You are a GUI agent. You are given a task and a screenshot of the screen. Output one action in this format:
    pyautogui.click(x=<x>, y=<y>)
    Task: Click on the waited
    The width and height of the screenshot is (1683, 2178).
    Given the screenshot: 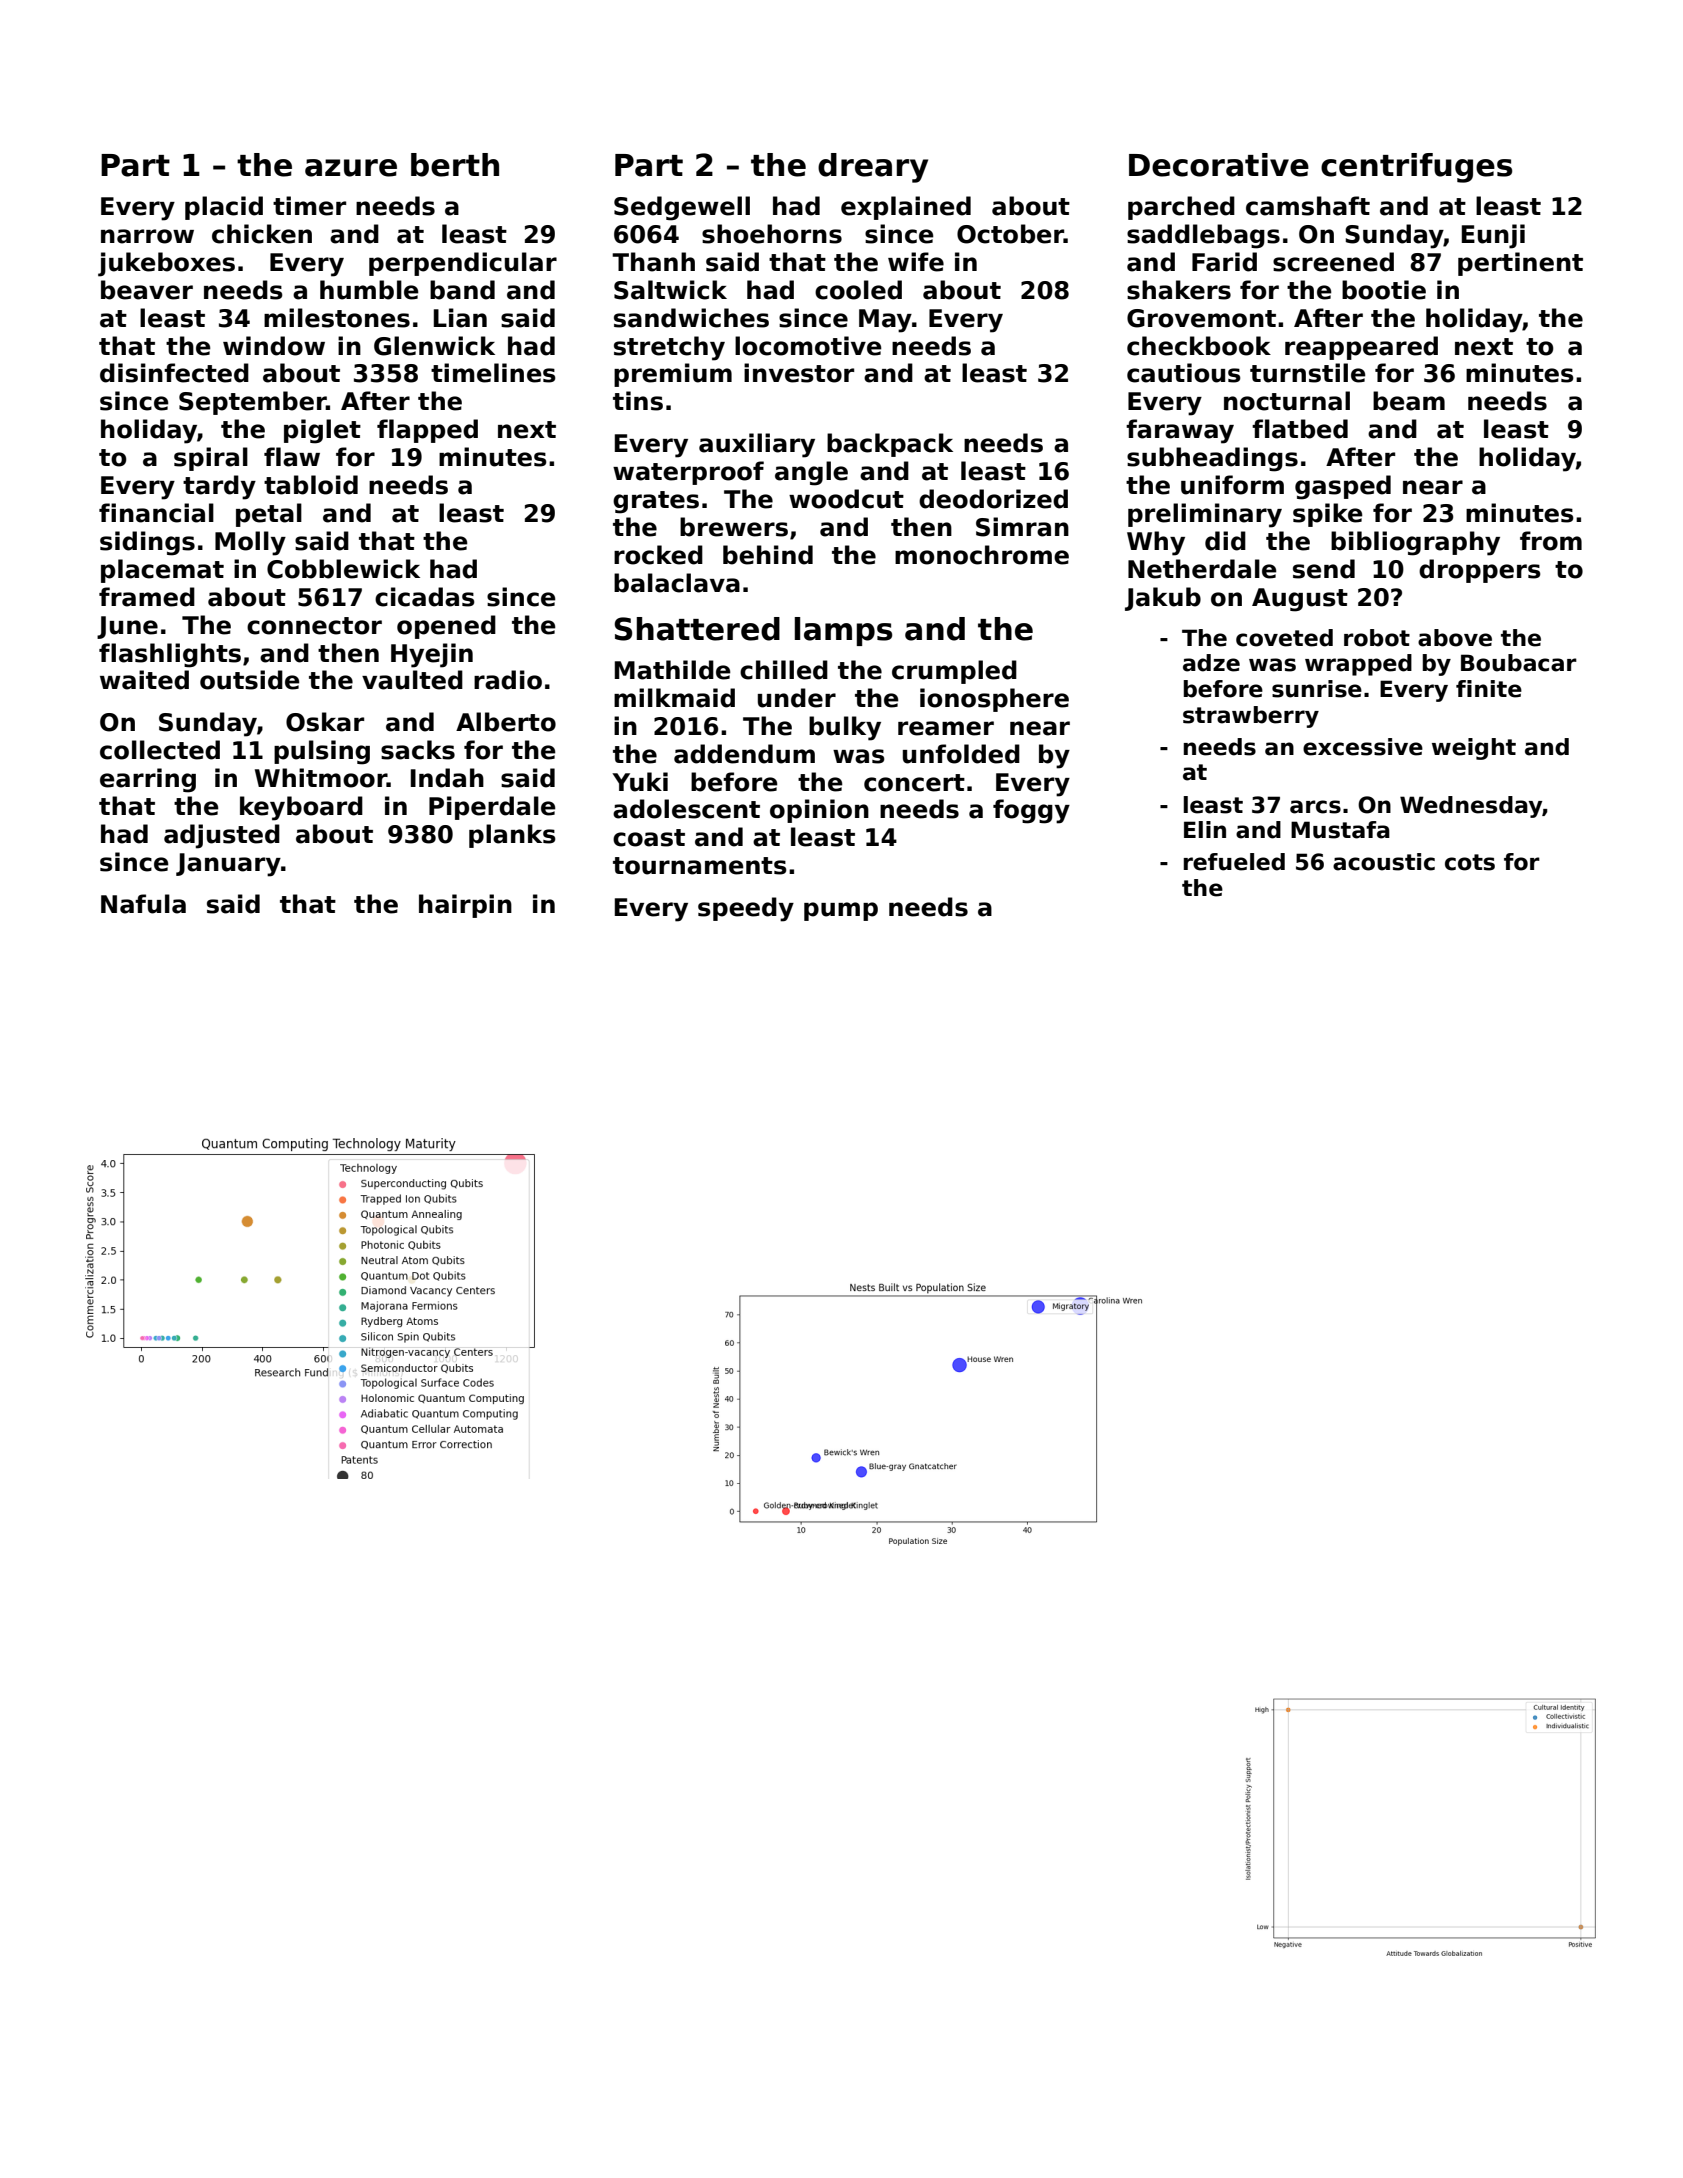 What is the action you would take?
    pyautogui.click(x=144, y=680)
